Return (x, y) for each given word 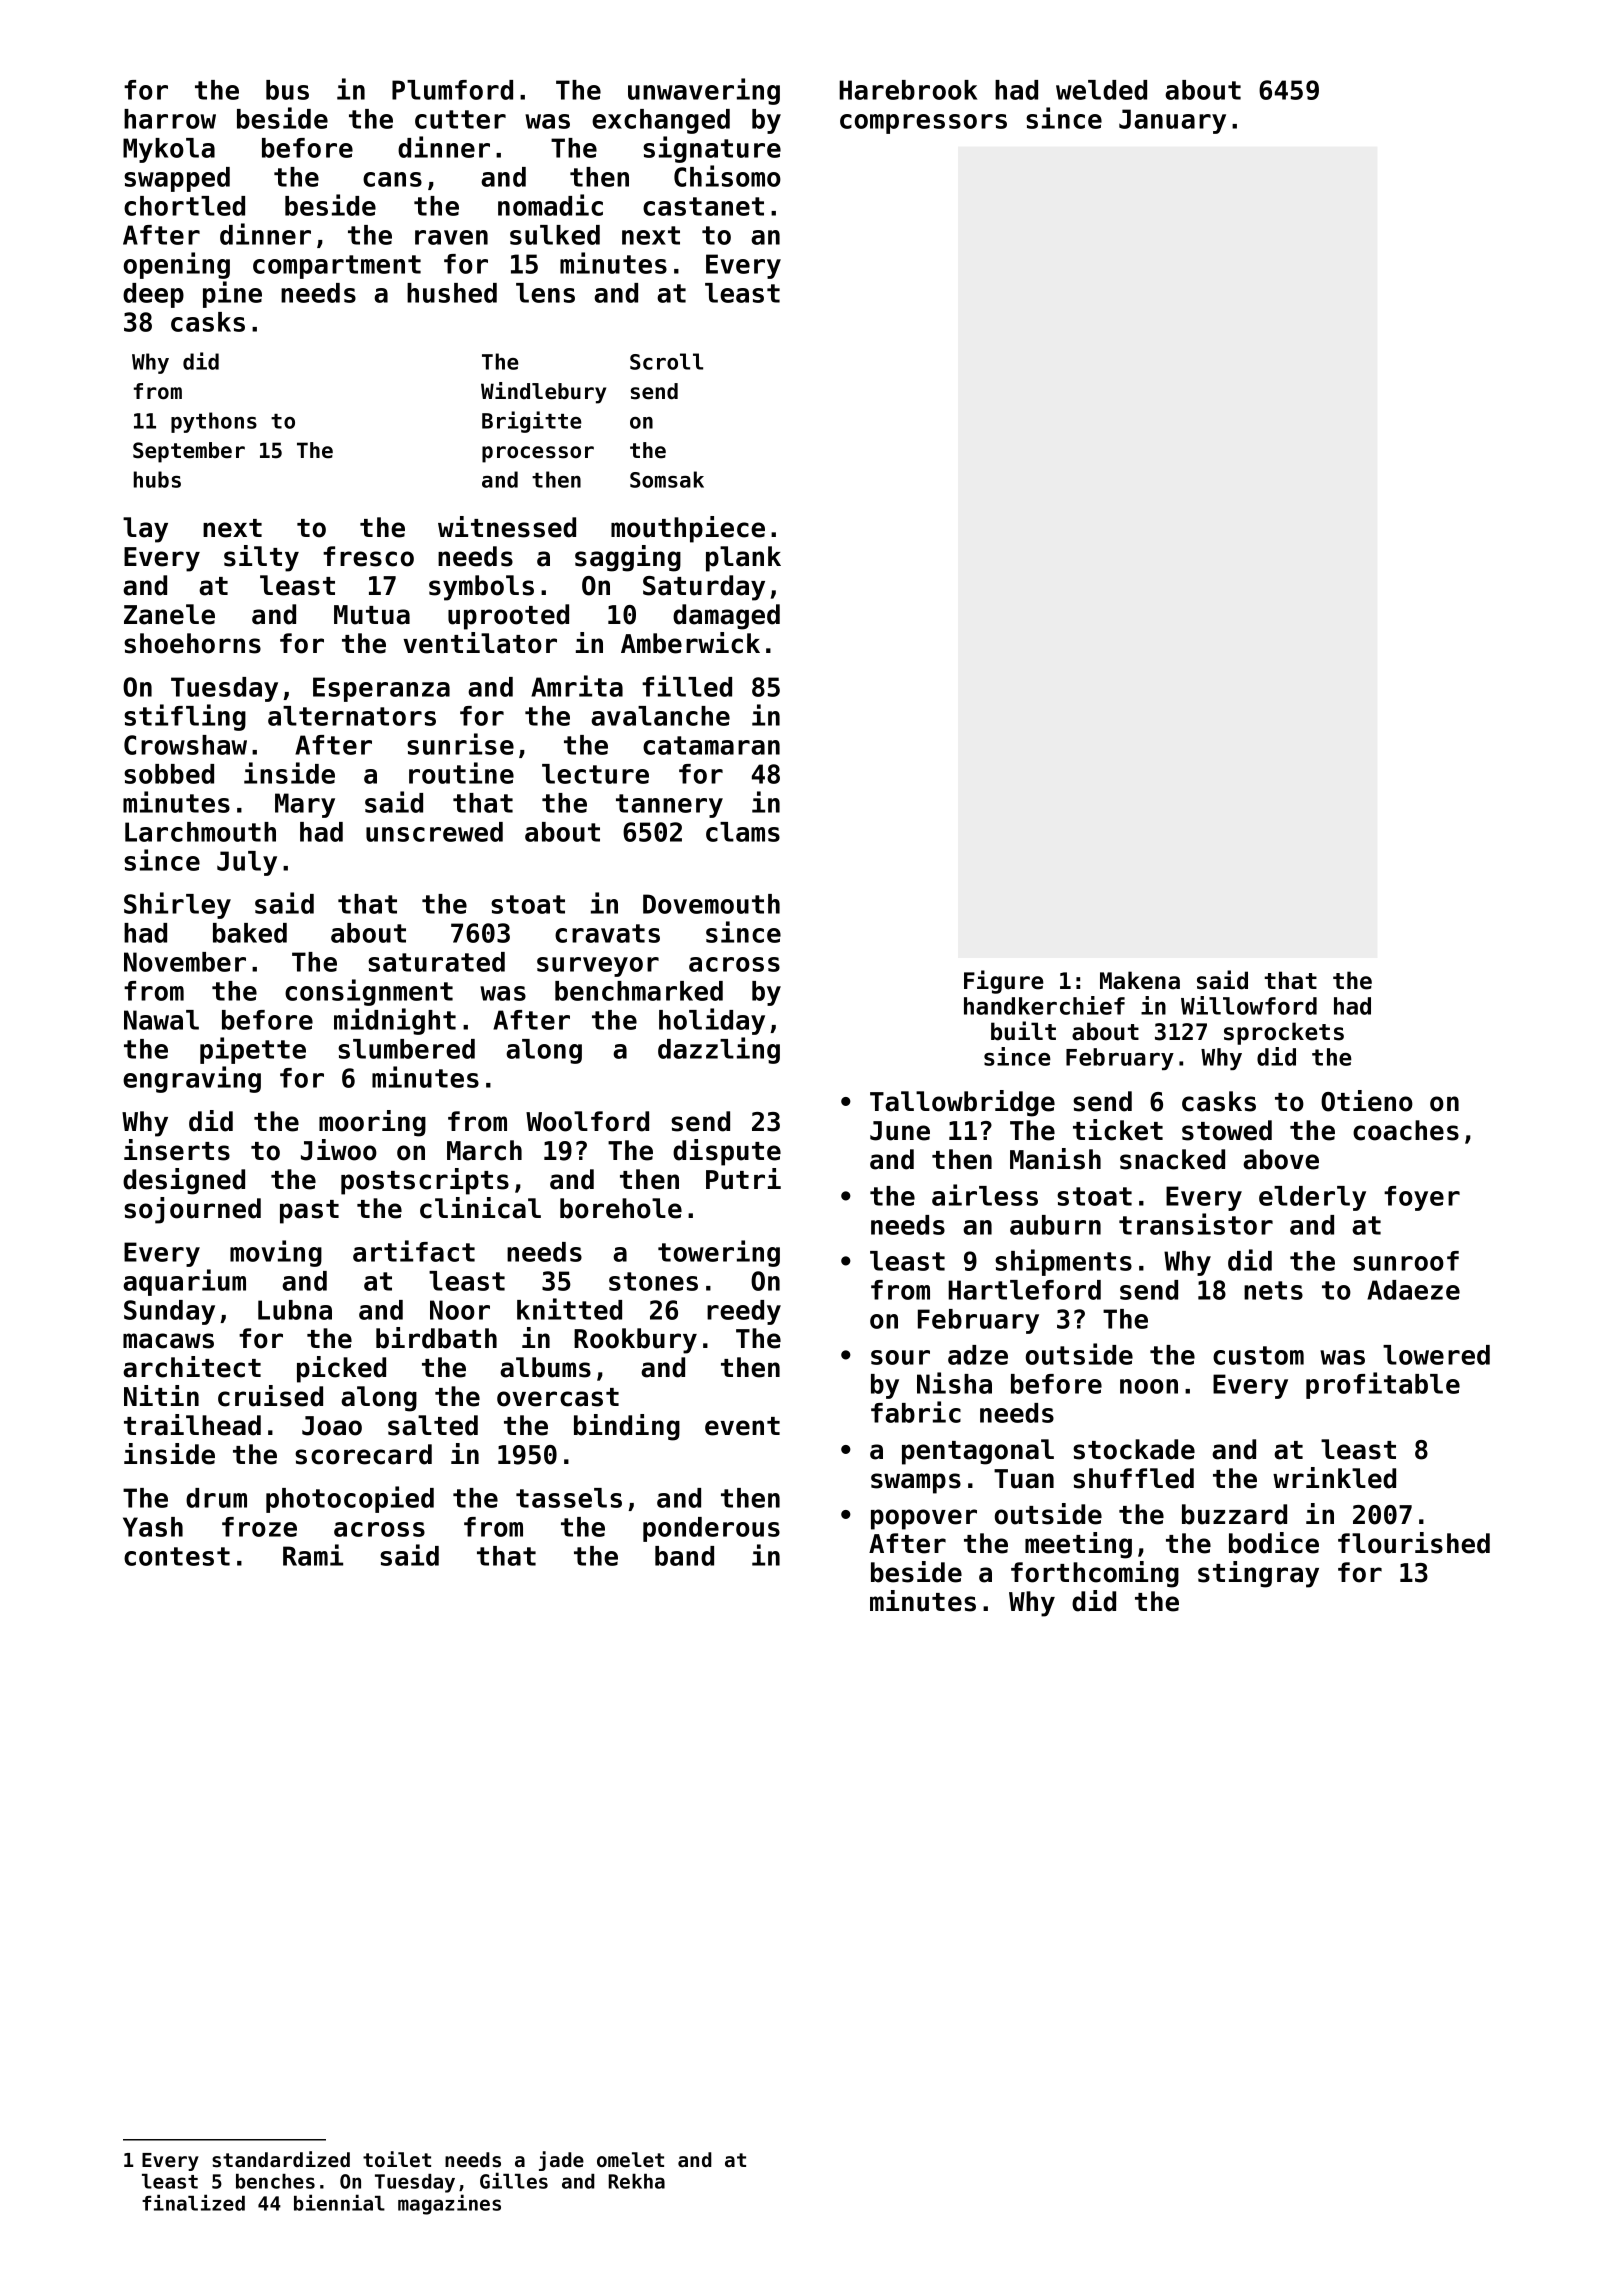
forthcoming (1095, 1574)
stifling (185, 717)
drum (216, 1498)
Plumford (452, 90)
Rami (313, 1555)
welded (1101, 90)
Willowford (1249, 1005)
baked (250, 933)
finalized (193, 2202)
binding (627, 1427)
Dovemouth (711, 904)
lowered (1436, 1355)
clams (743, 832)
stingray (1258, 1574)
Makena (1140, 980)
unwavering (704, 91)
